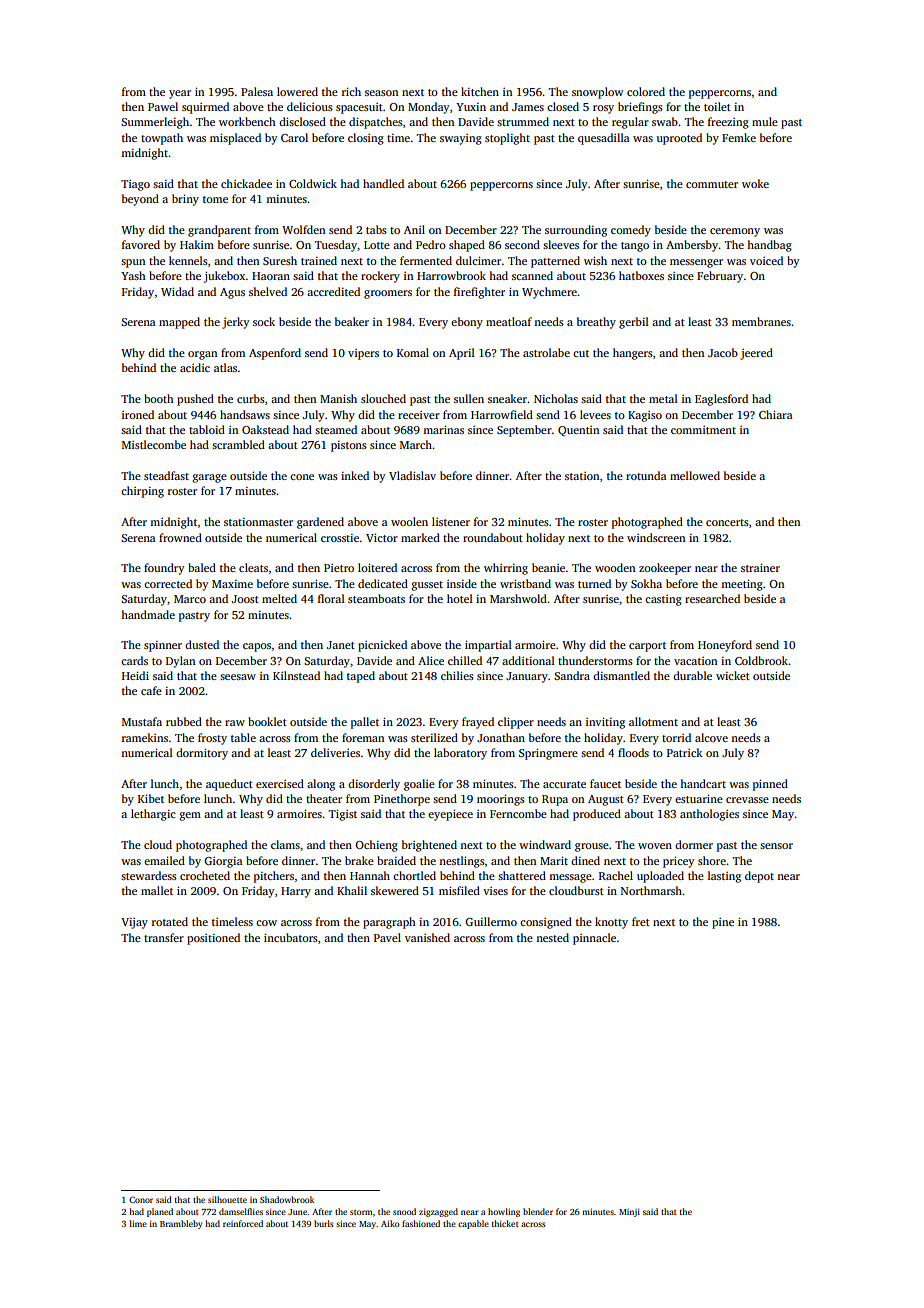 The image size is (924, 1308). I want to click on cleats, so click(253, 567).
